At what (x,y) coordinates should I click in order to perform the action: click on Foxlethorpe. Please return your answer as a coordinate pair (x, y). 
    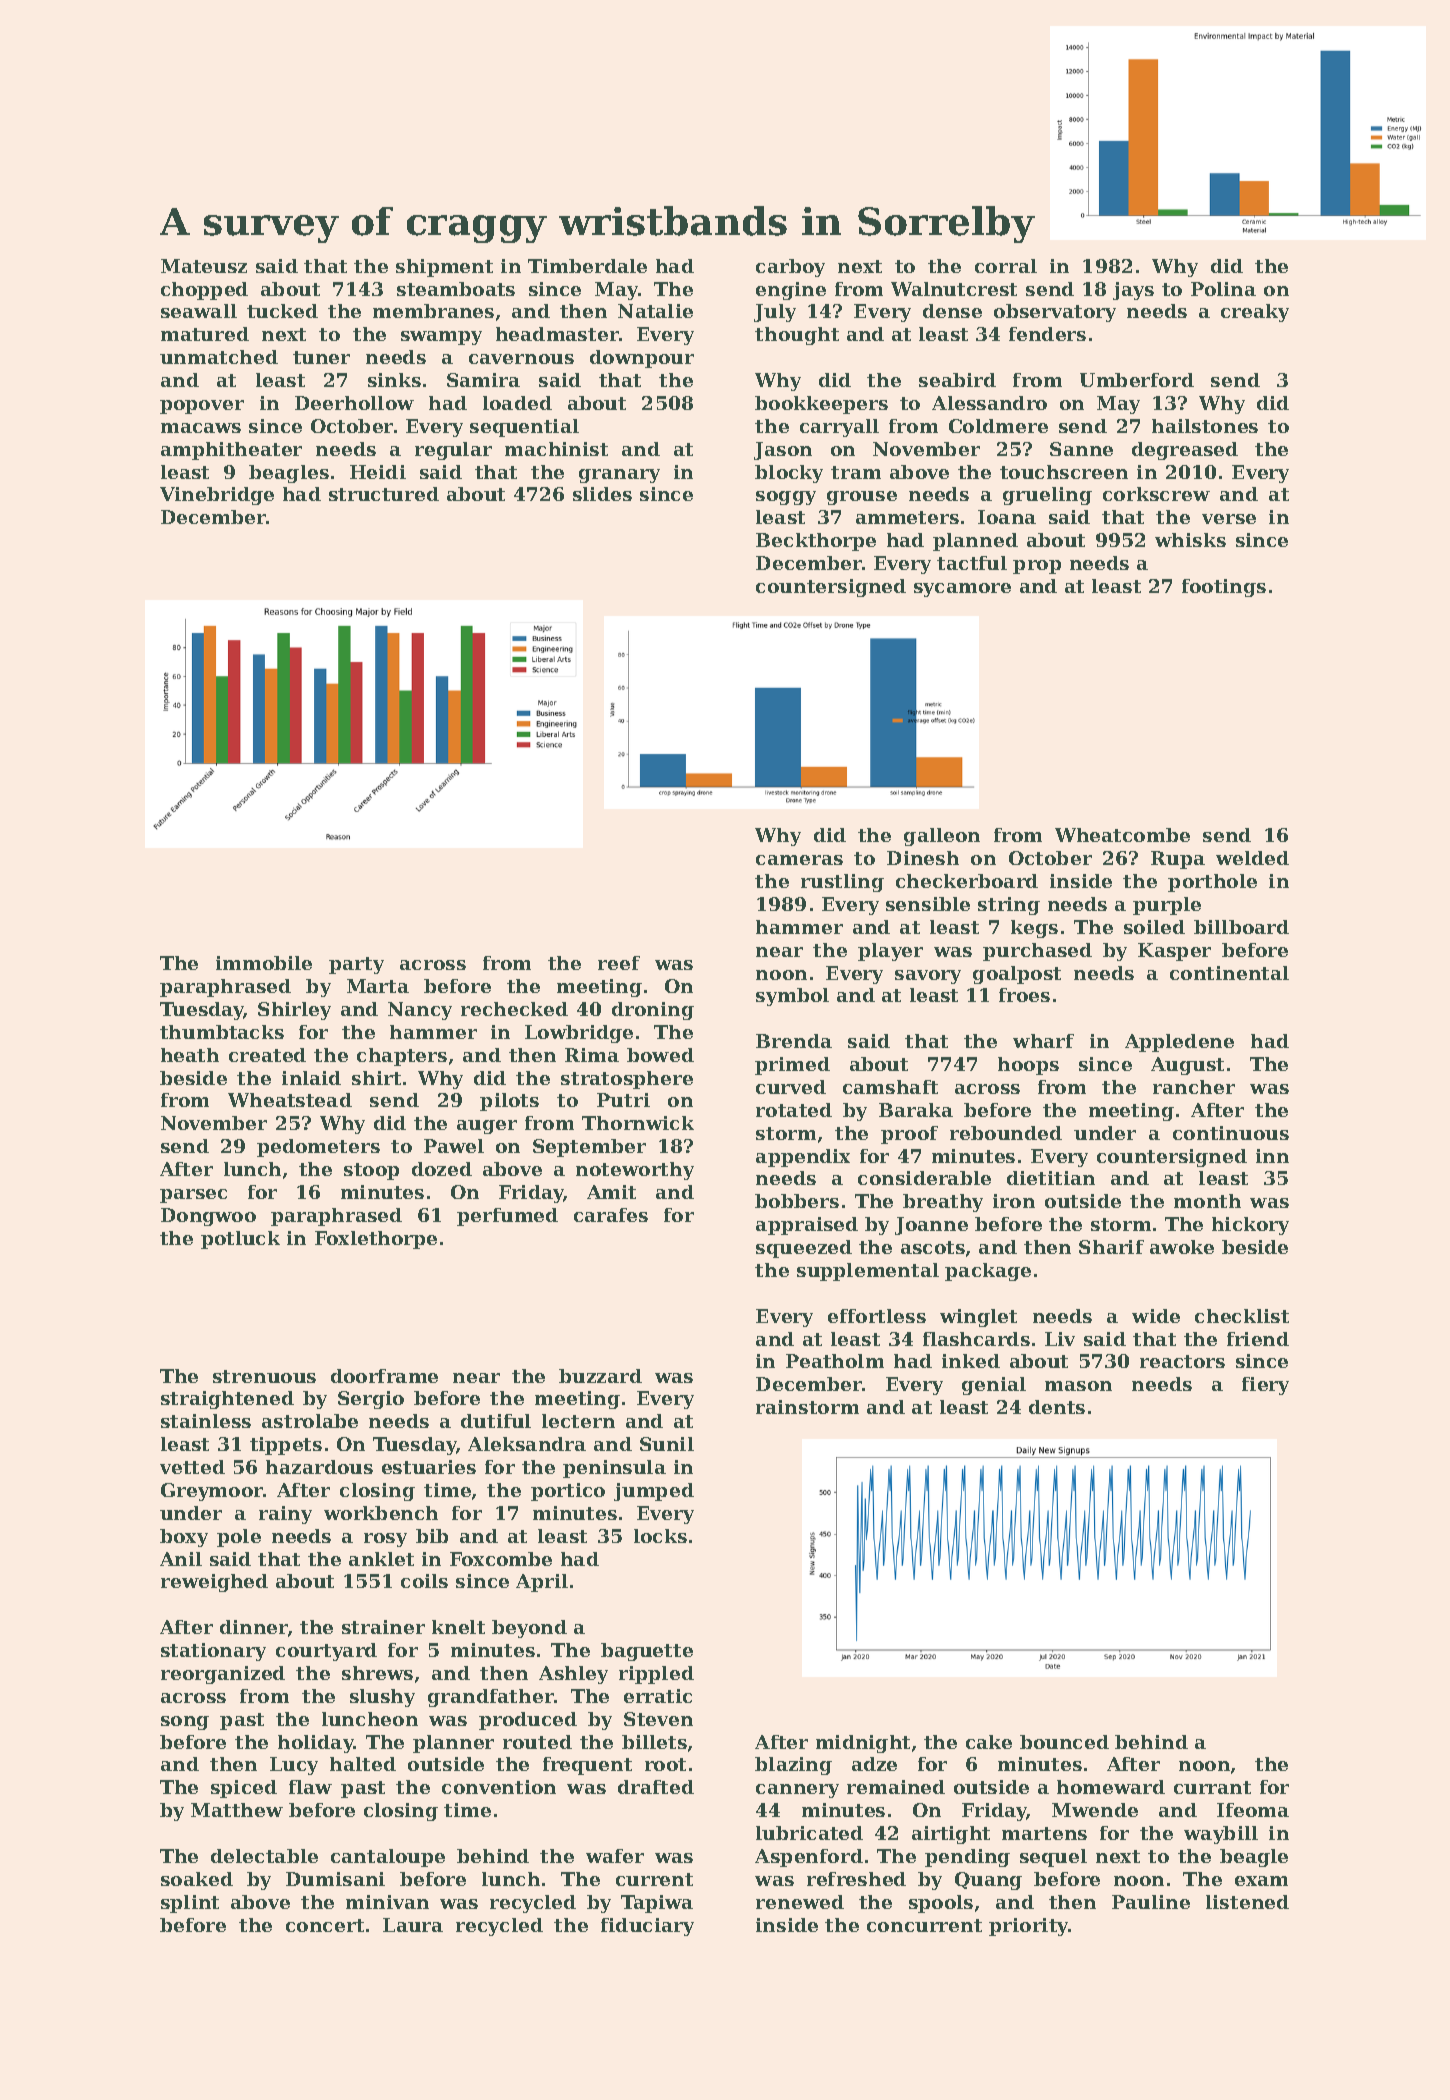
    Looking at the image, I should click on (376, 1240).
